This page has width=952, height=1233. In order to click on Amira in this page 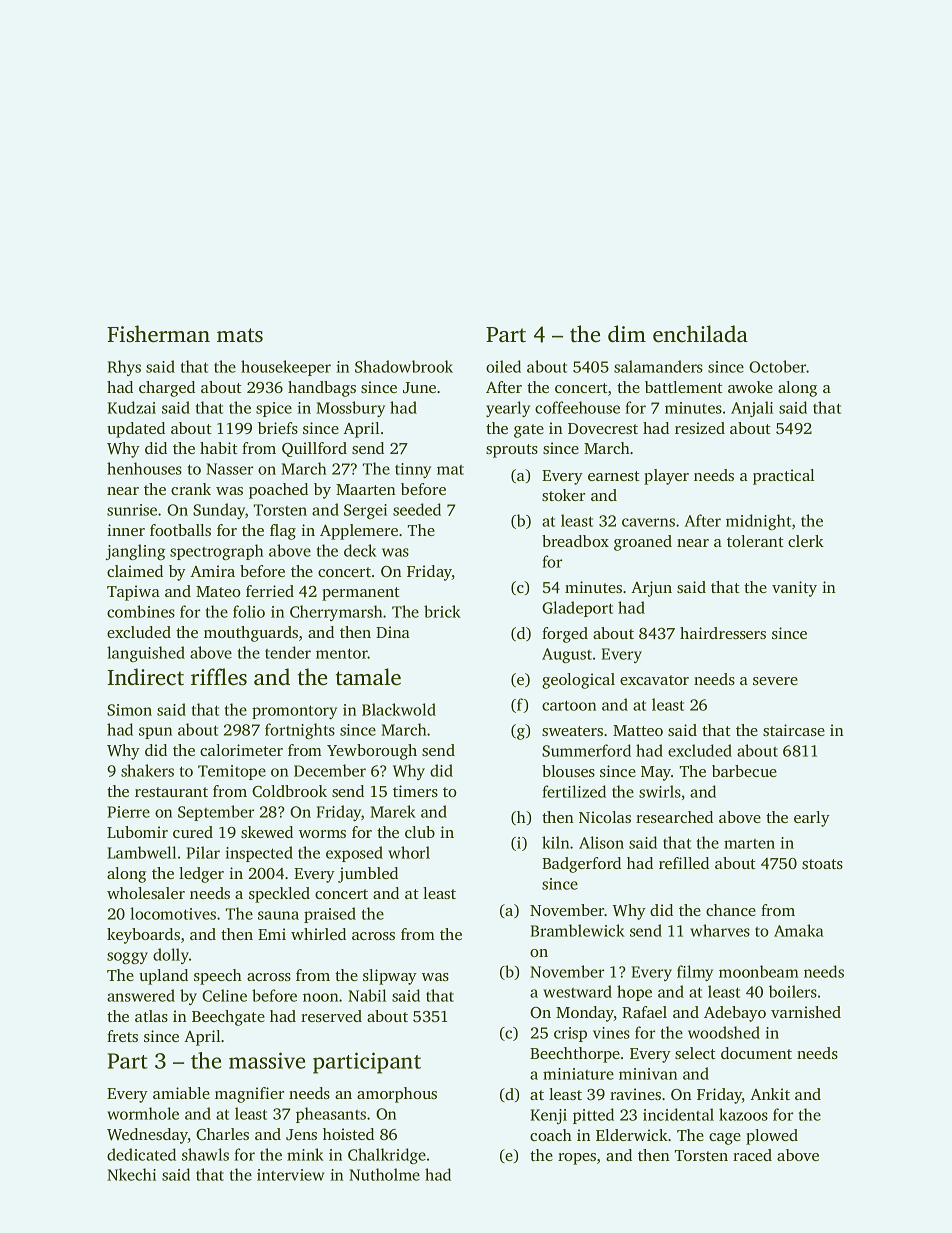, I will do `click(212, 571)`.
